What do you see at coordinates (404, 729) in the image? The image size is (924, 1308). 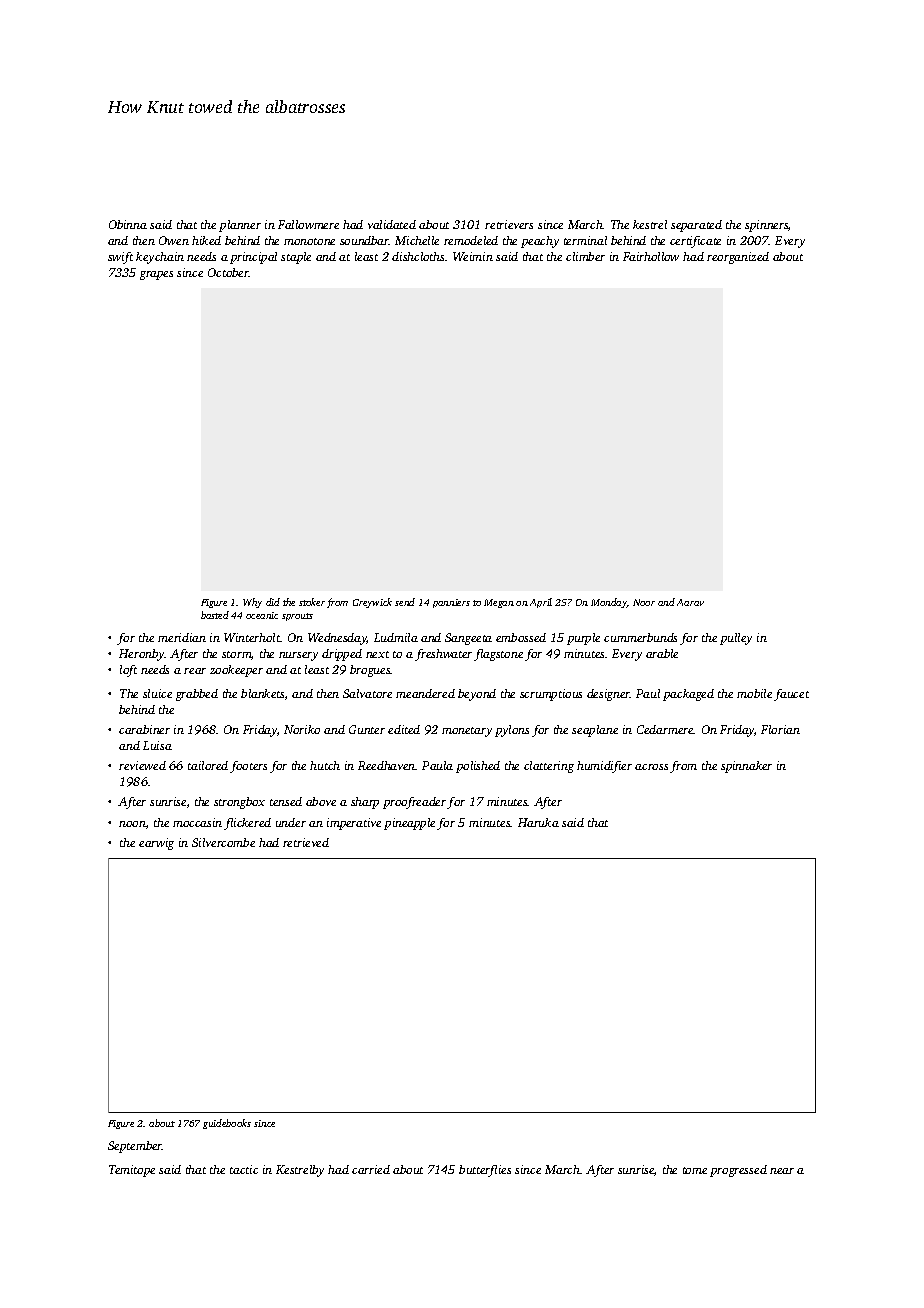 I see `edited` at bounding box center [404, 729].
